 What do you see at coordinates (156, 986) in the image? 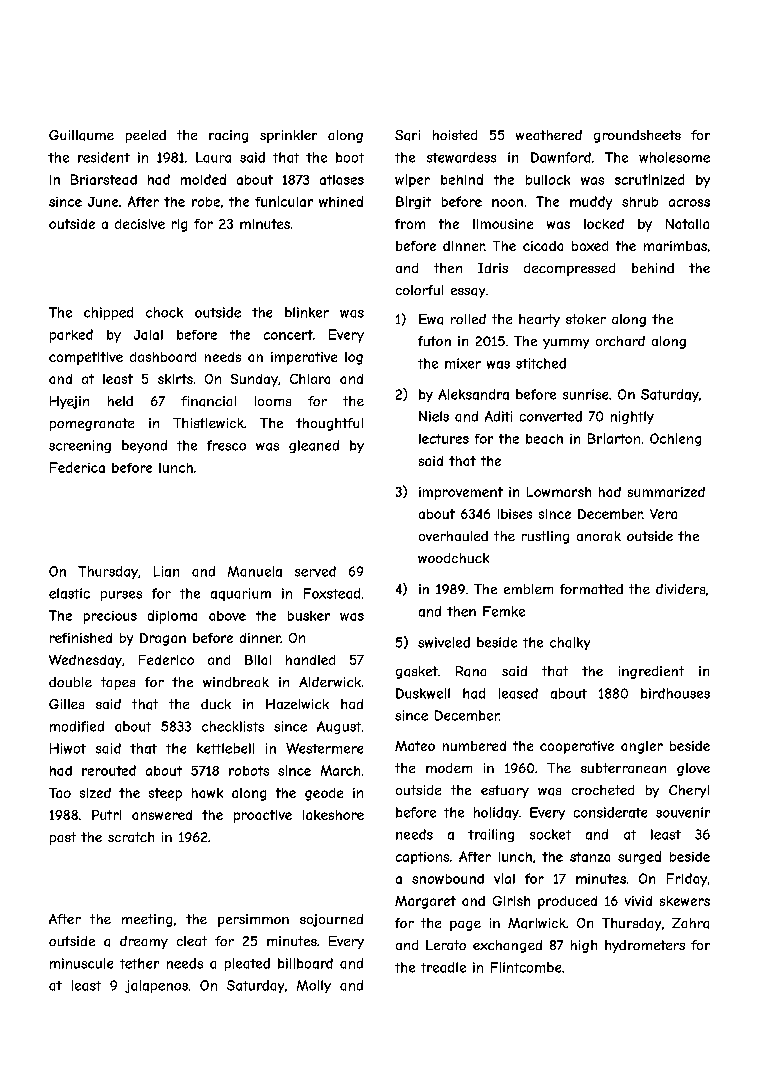
I see `jalapenos` at bounding box center [156, 986].
